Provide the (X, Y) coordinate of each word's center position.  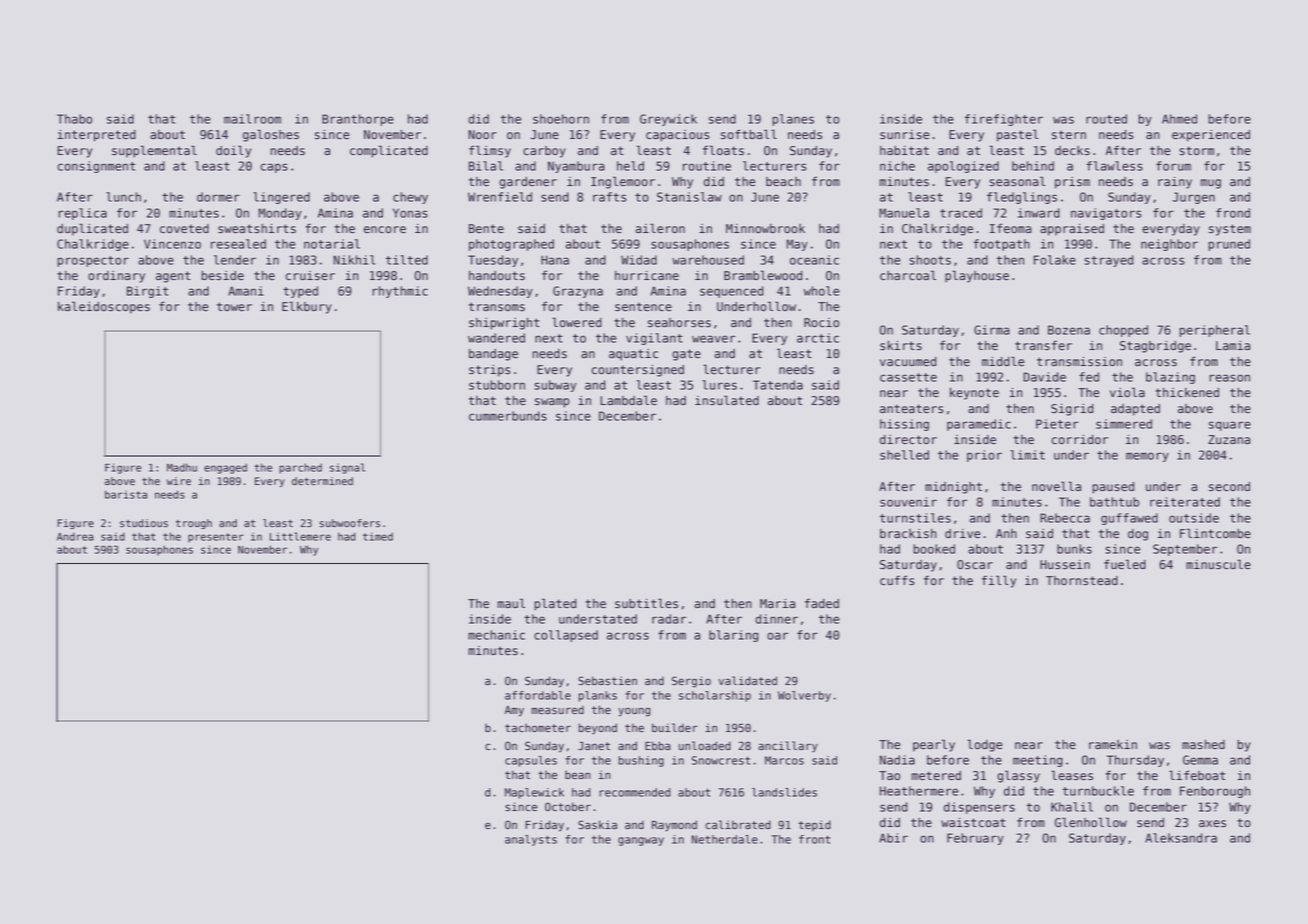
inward (1039, 213)
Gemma (1200, 760)
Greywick (668, 120)
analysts (531, 840)
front (814, 839)
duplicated (92, 229)
